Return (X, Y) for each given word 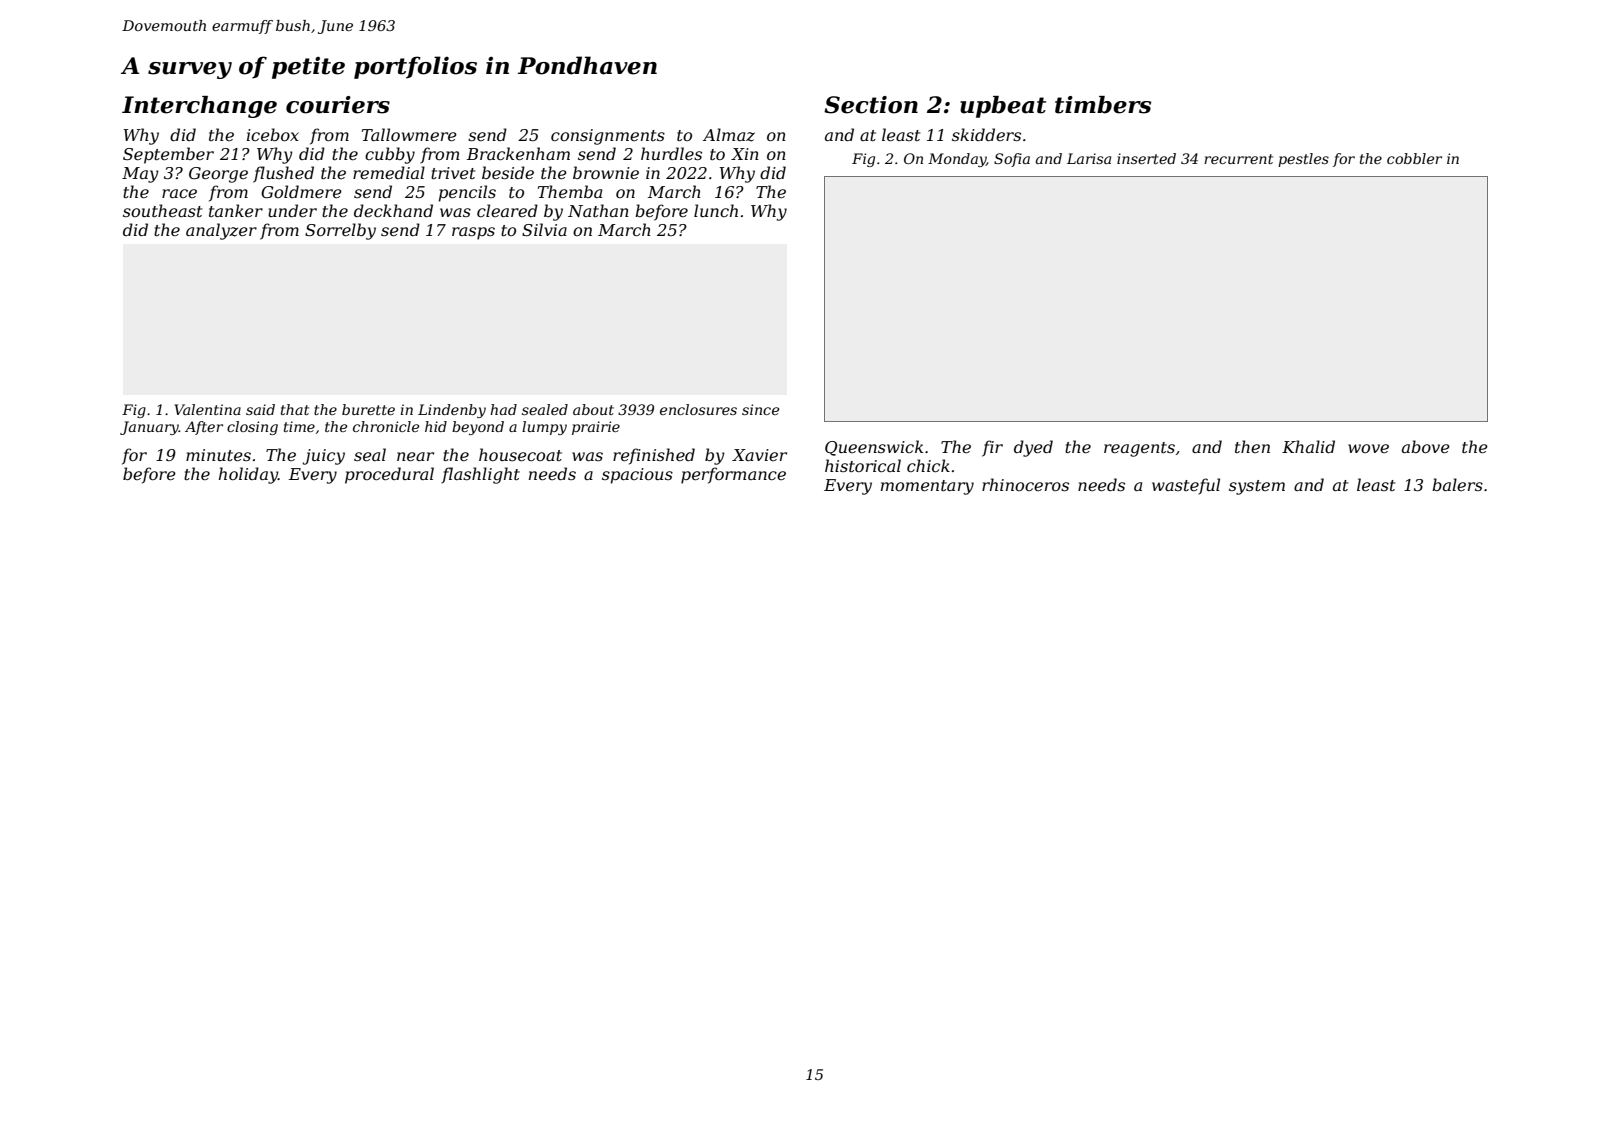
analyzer (221, 231)
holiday (248, 475)
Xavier (759, 455)
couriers (338, 105)
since (760, 409)
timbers (1103, 105)
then (1252, 446)
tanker (236, 210)
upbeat (1003, 107)
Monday (957, 160)
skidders (986, 134)
